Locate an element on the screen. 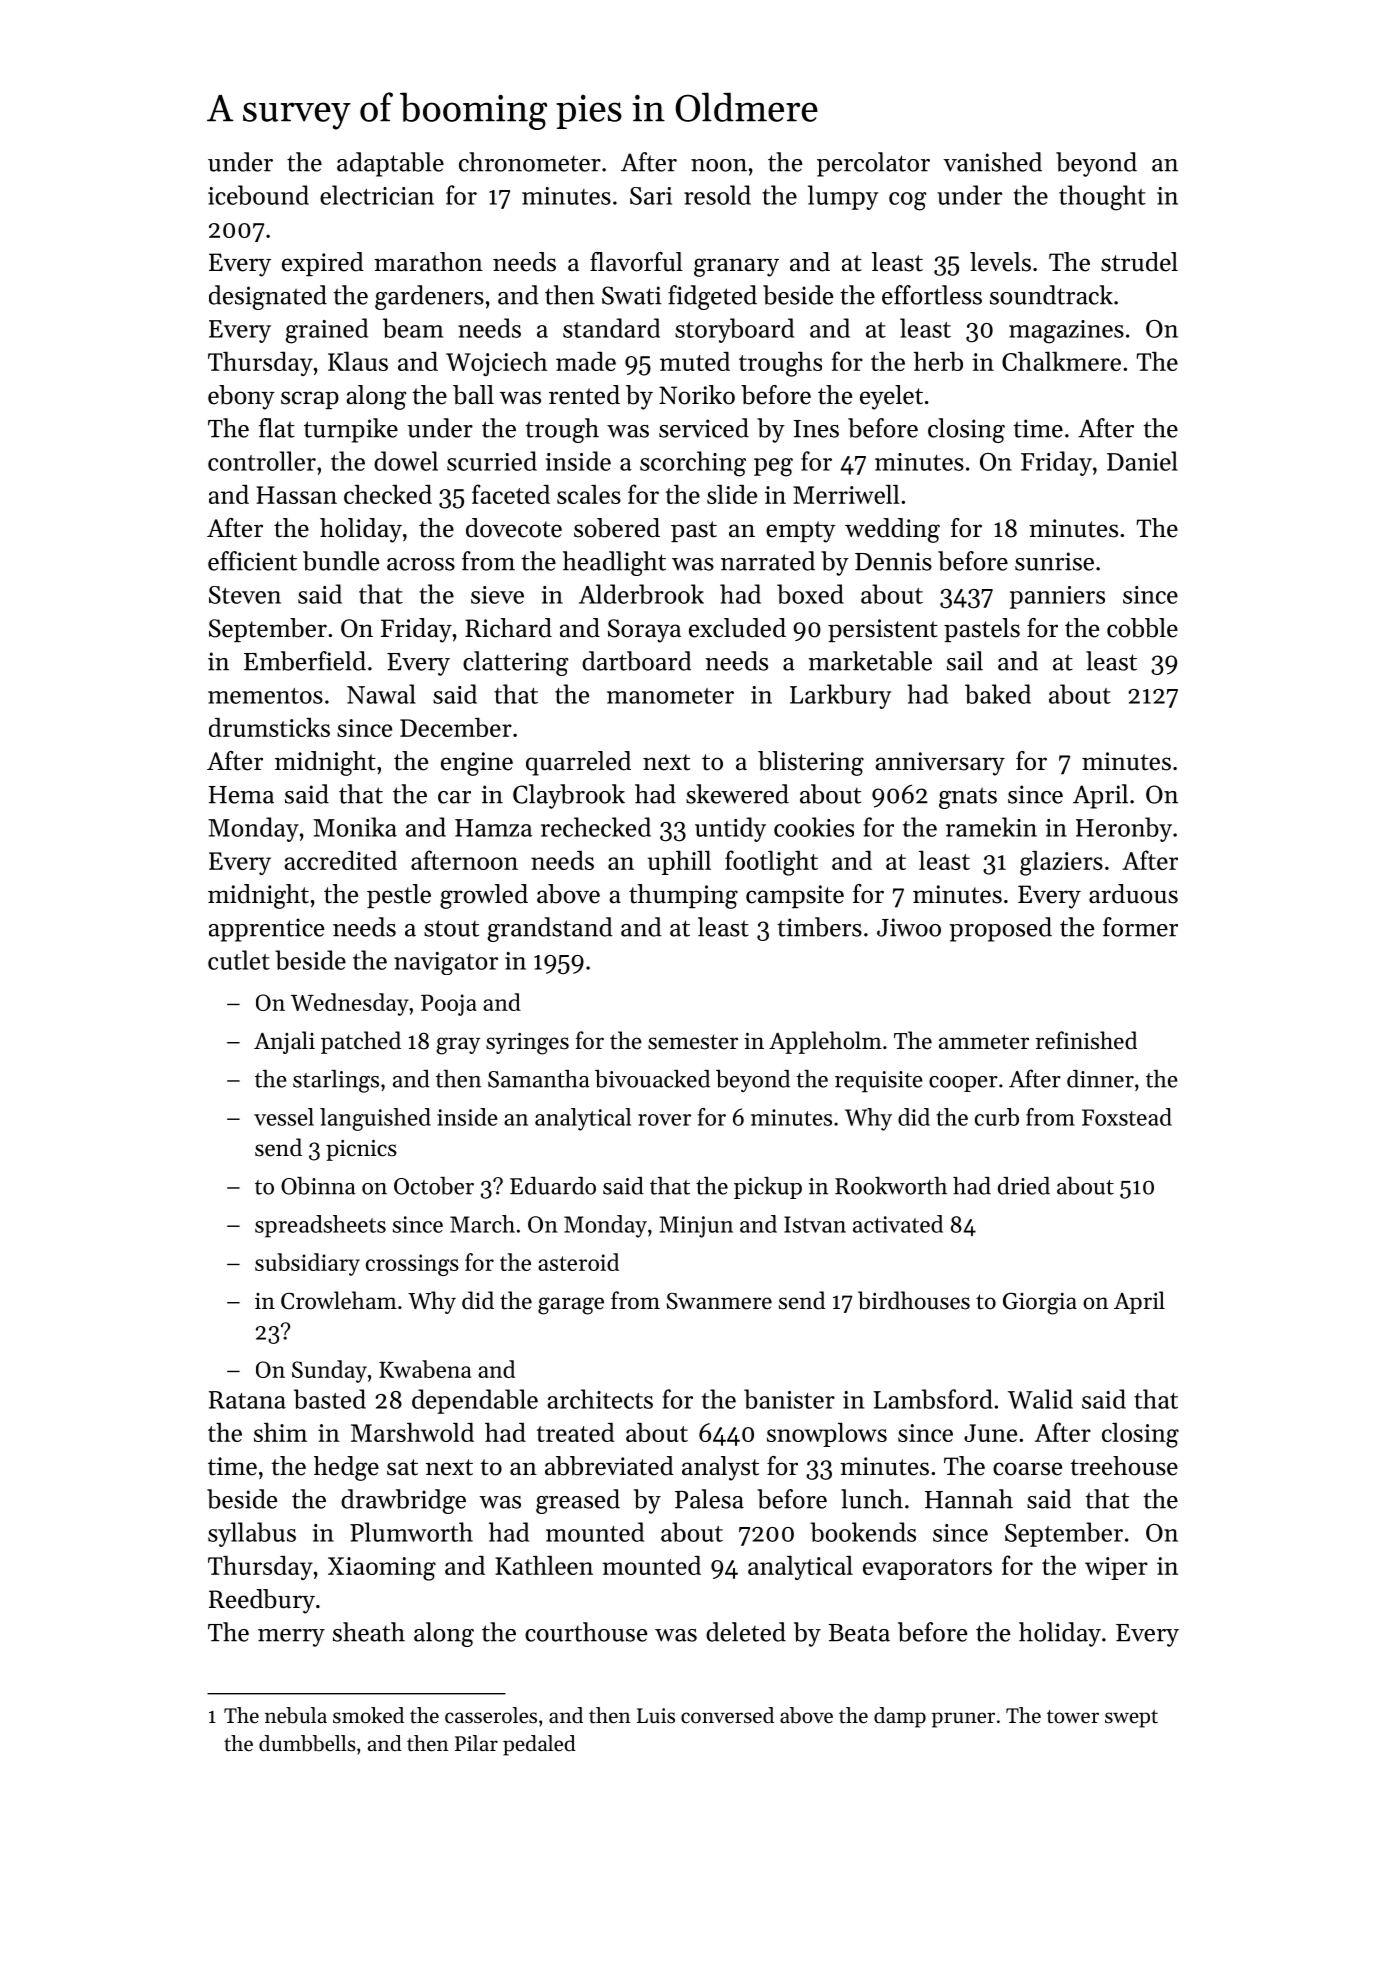 This screenshot has height=1969, width=1386. slide is located at coordinates (732, 494).
